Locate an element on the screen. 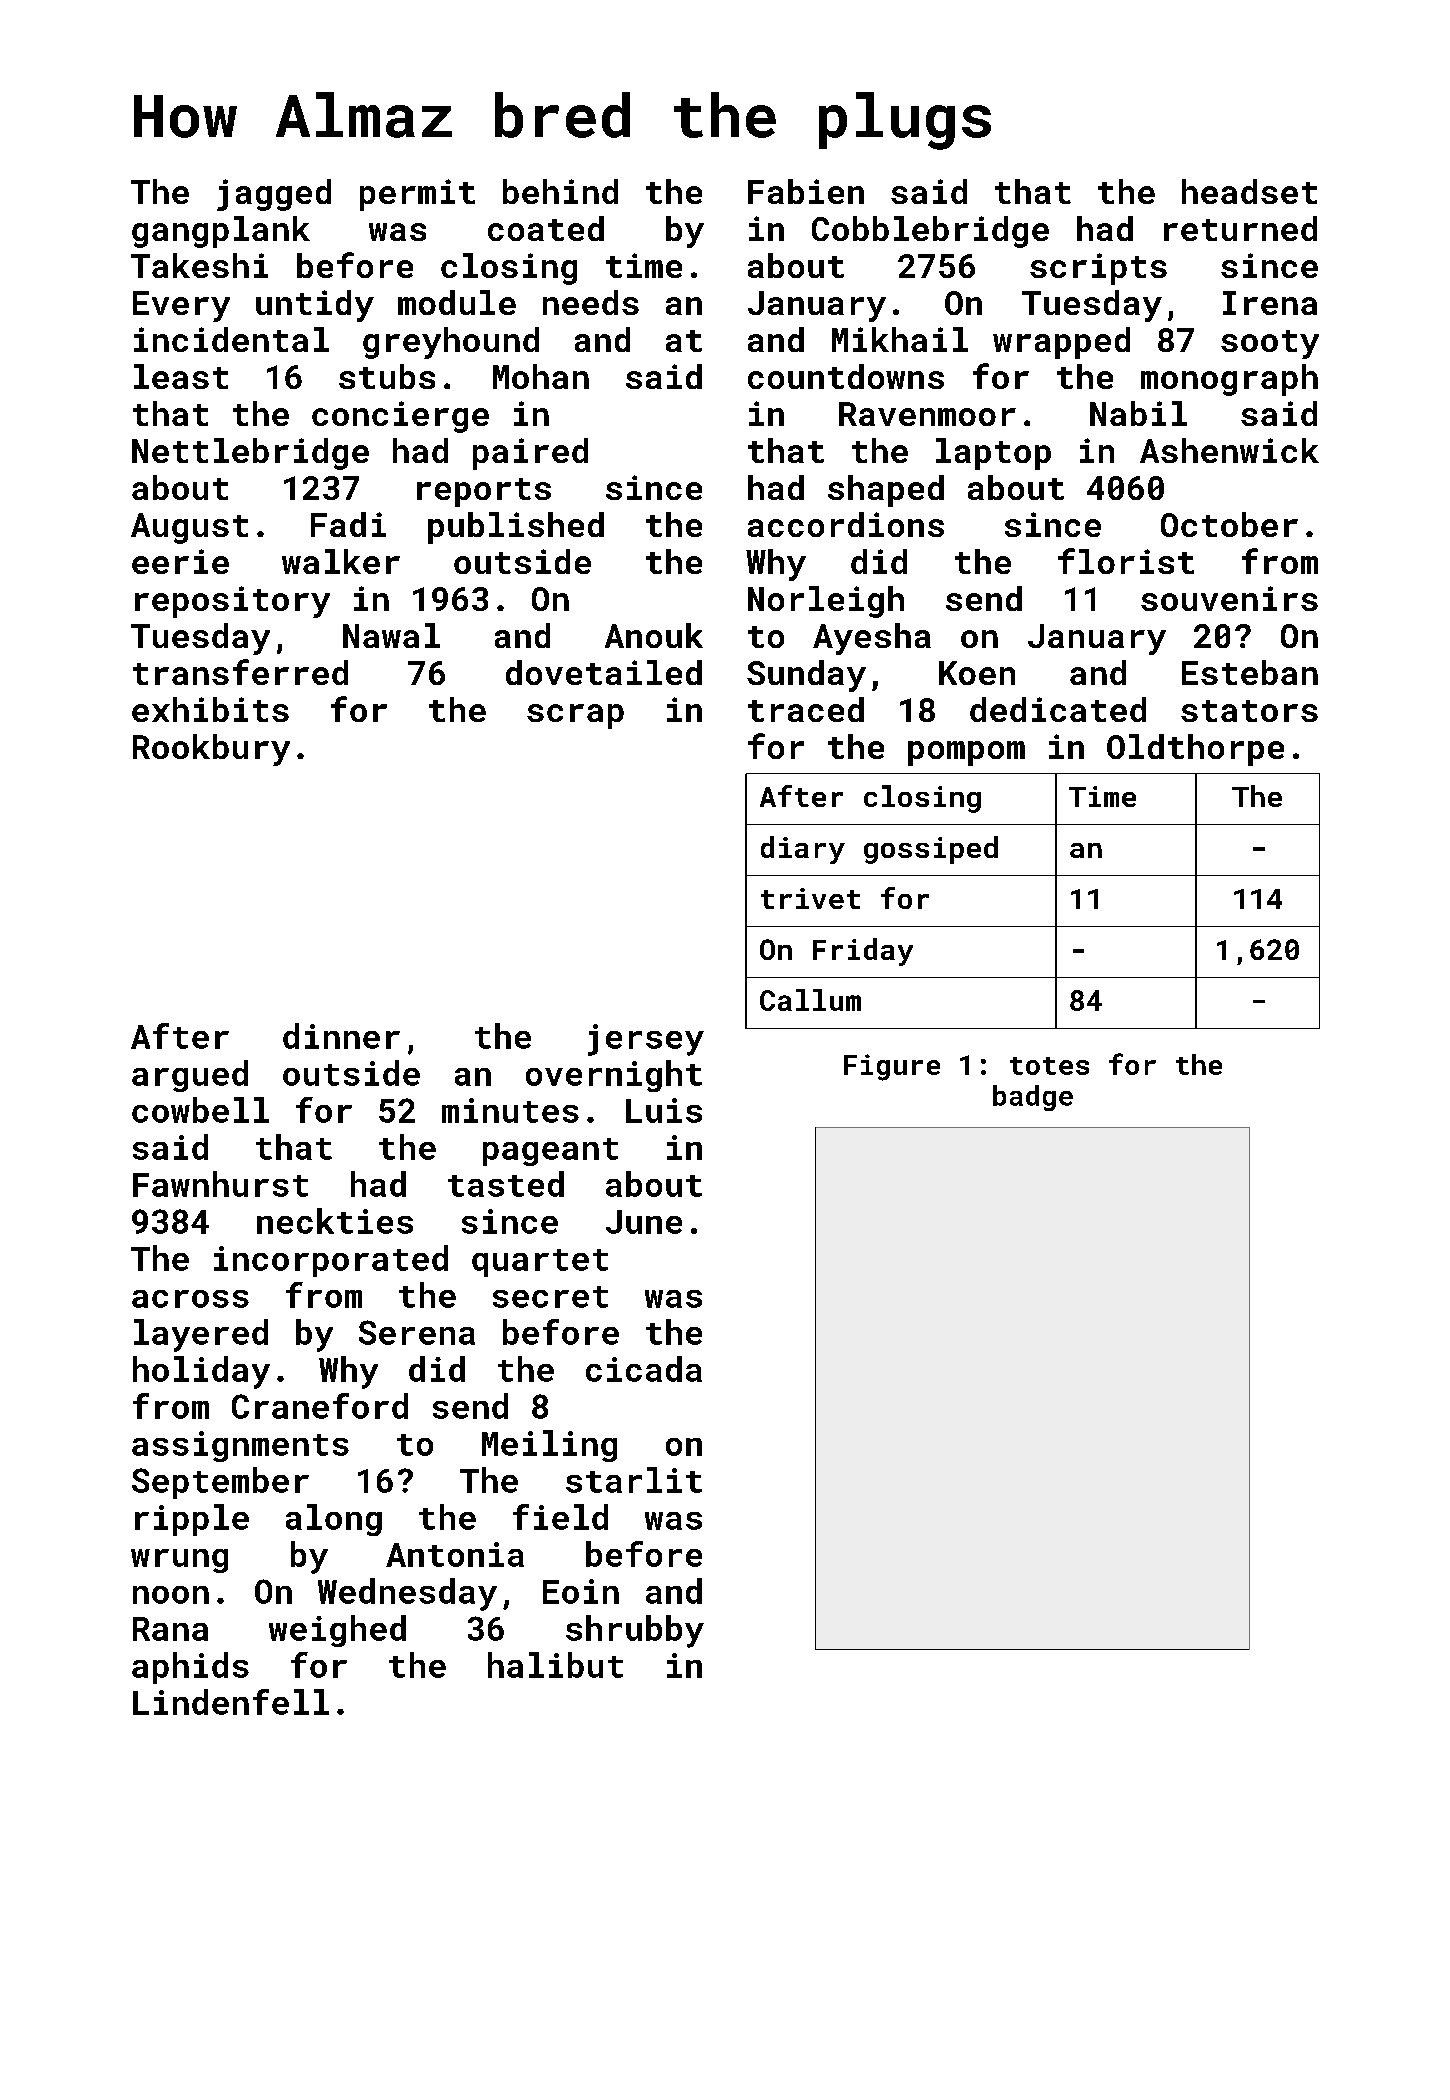  jagged is located at coordinates (274, 195).
